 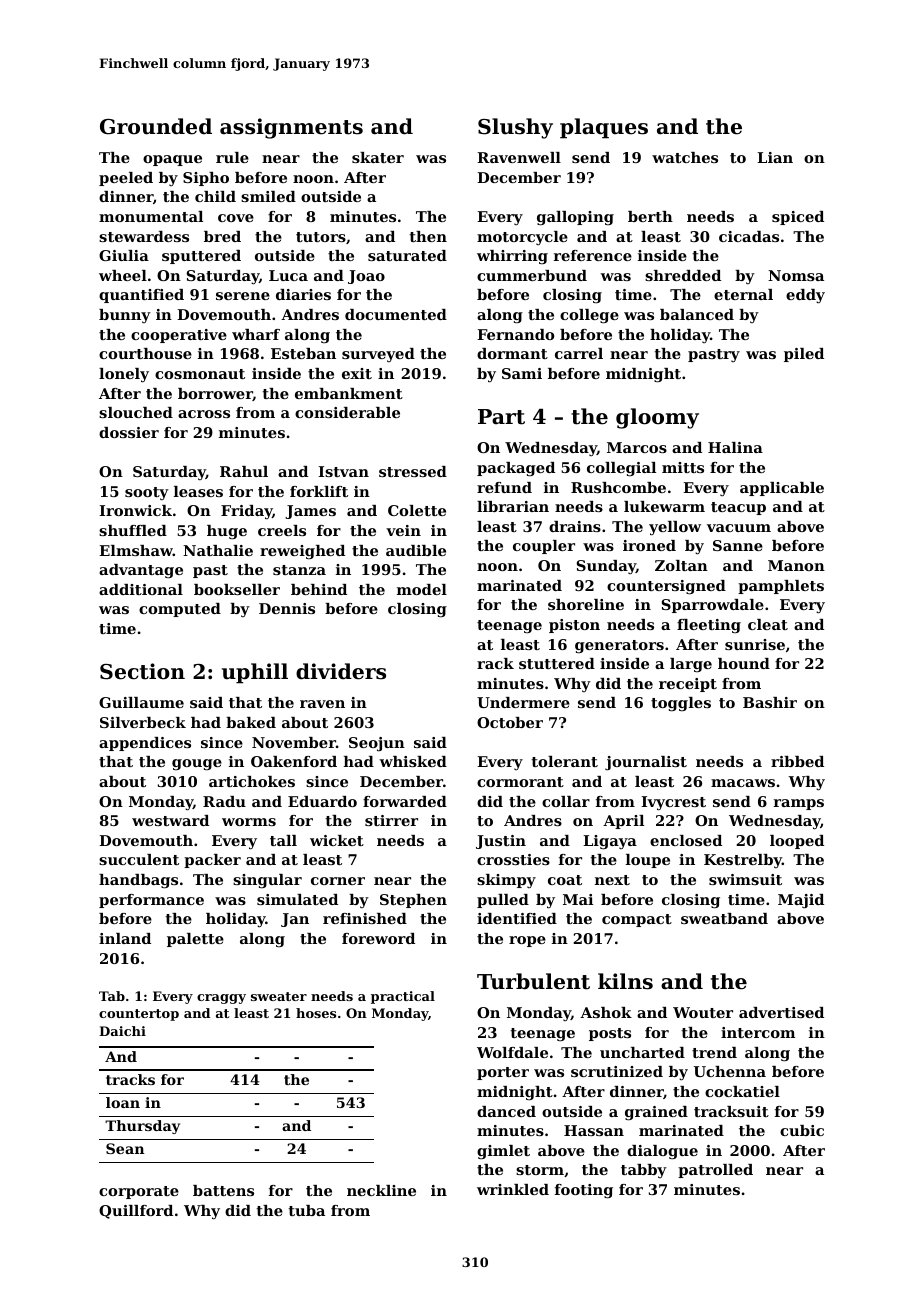 What do you see at coordinates (156, 126) in the screenshot?
I see `Grounded` at bounding box center [156, 126].
